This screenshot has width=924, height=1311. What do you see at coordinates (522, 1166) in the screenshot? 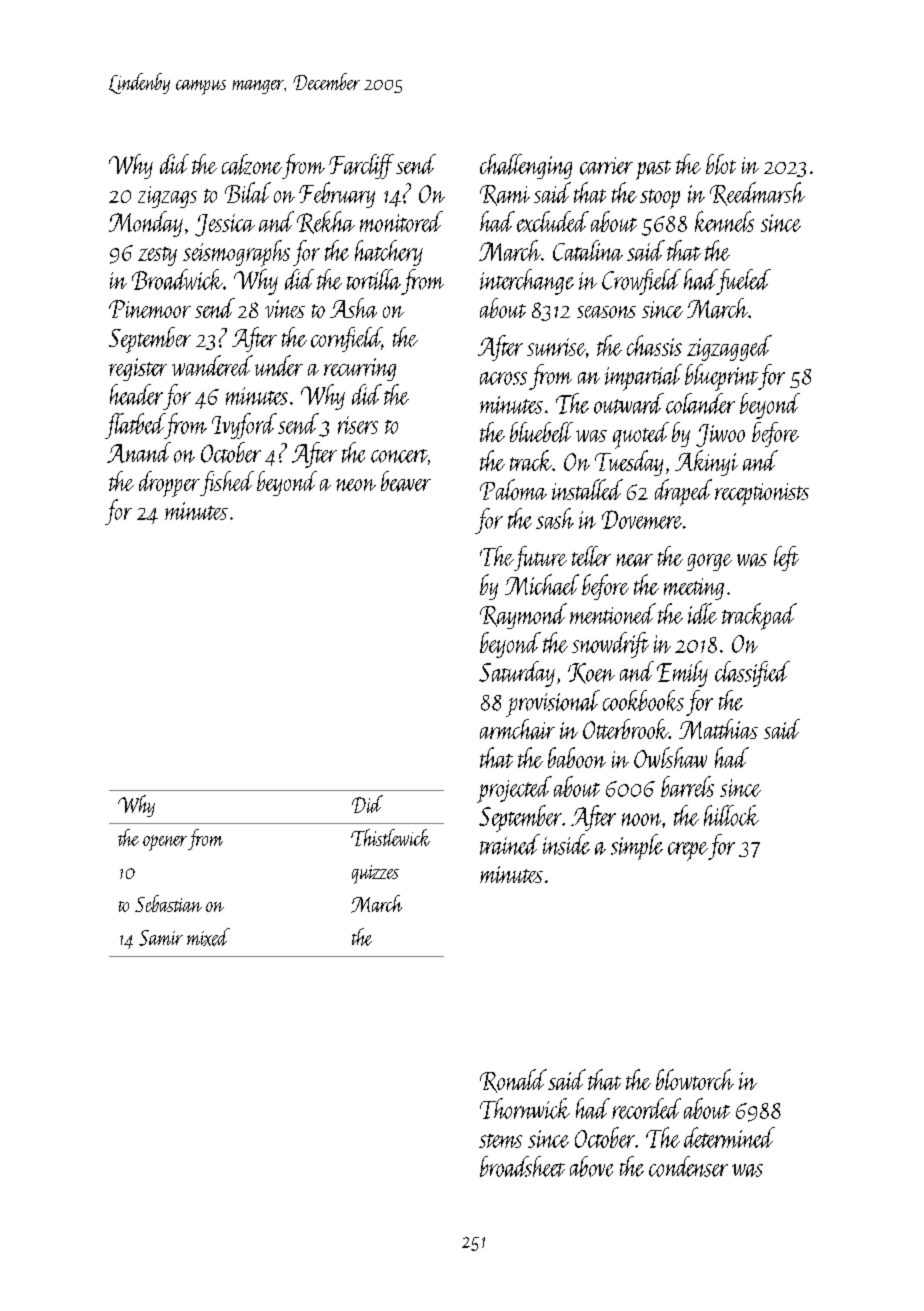
I see `broadsheet` at bounding box center [522, 1166].
